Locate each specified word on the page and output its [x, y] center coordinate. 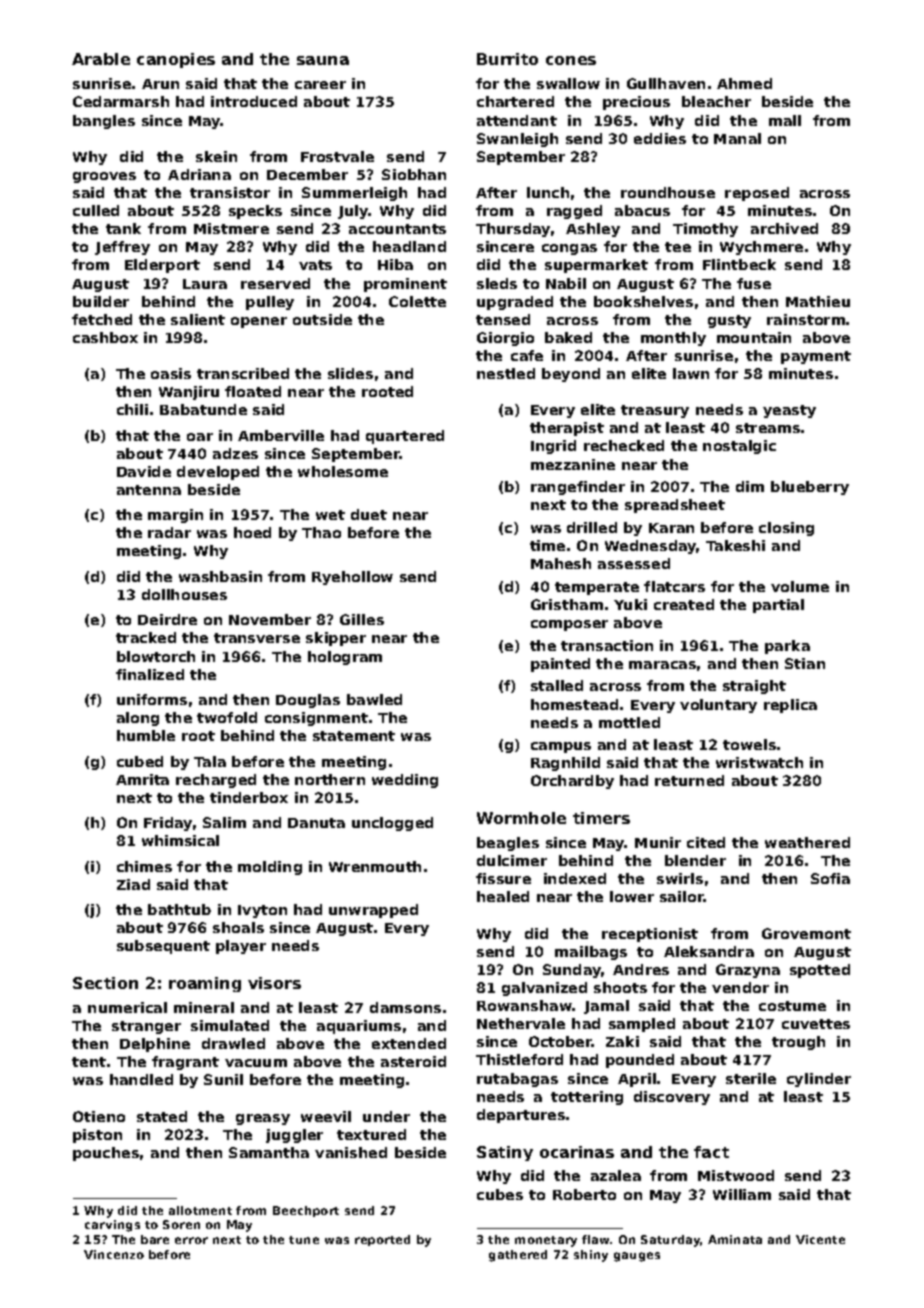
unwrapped [373, 911]
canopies [176, 60]
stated [162, 1116]
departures [521, 1116]
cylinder [819, 1080]
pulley [270, 303]
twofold [227, 717]
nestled [506, 373]
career [320, 85]
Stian [805, 663]
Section [105, 983]
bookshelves [643, 301]
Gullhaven [666, 83]
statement [354, 736]
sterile [751, 1078]
